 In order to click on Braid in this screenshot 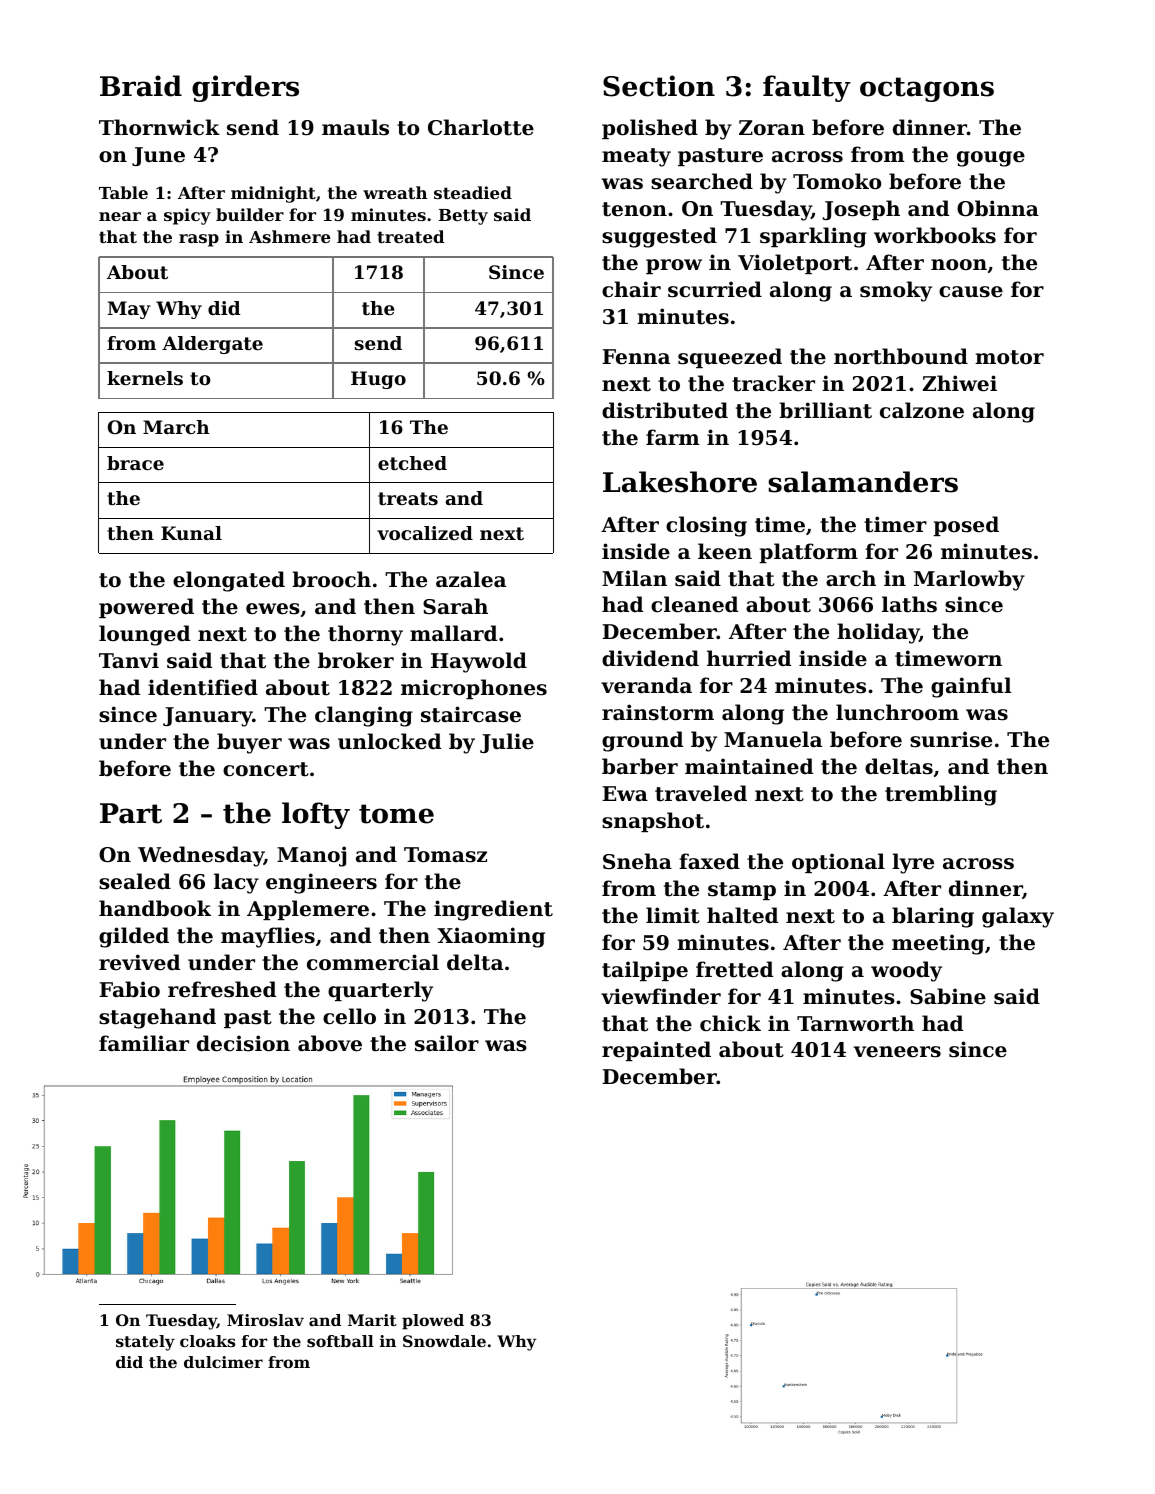, I will do `click(141, 86)`.
